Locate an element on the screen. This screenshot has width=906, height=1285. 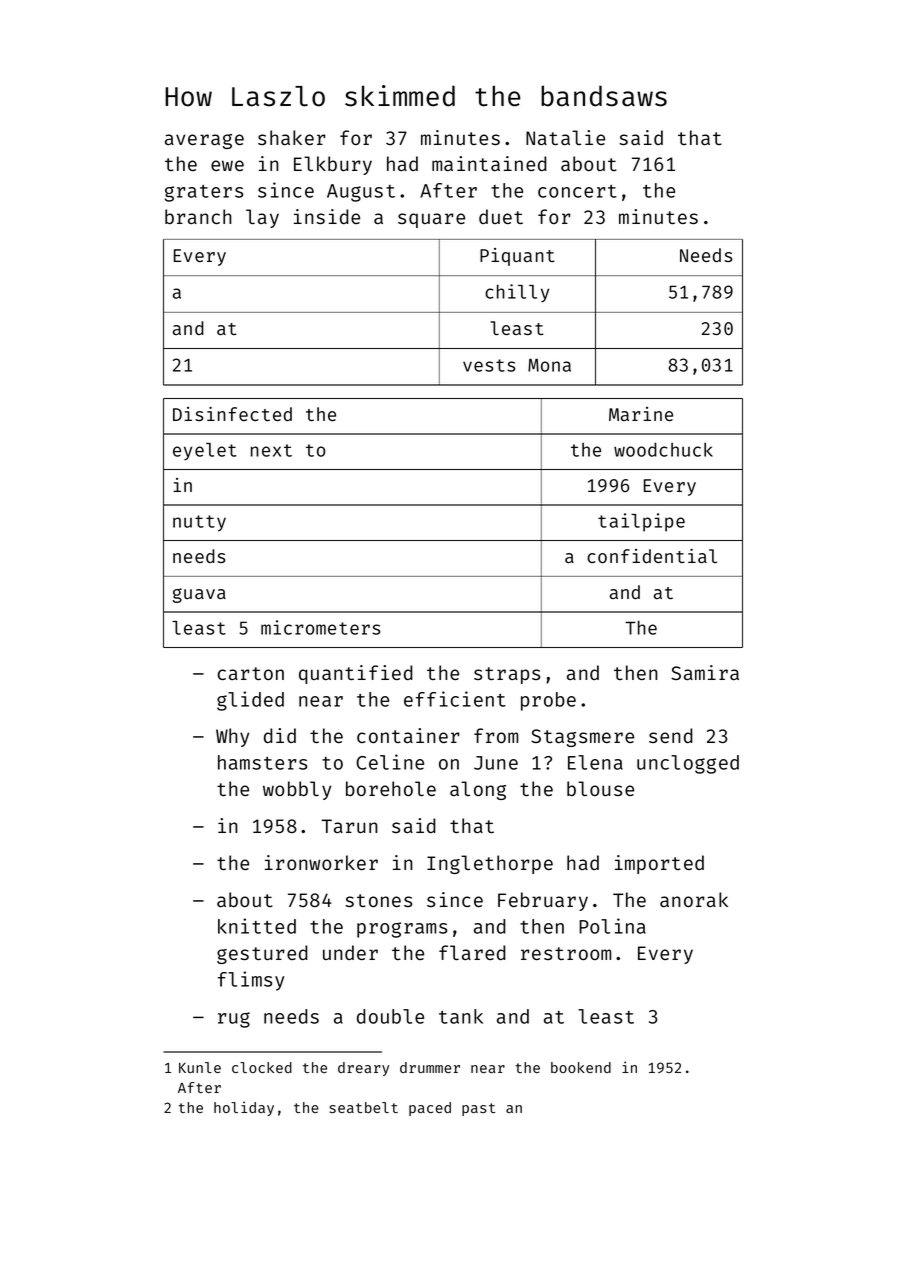
average is located at coordinates (204, 141).
